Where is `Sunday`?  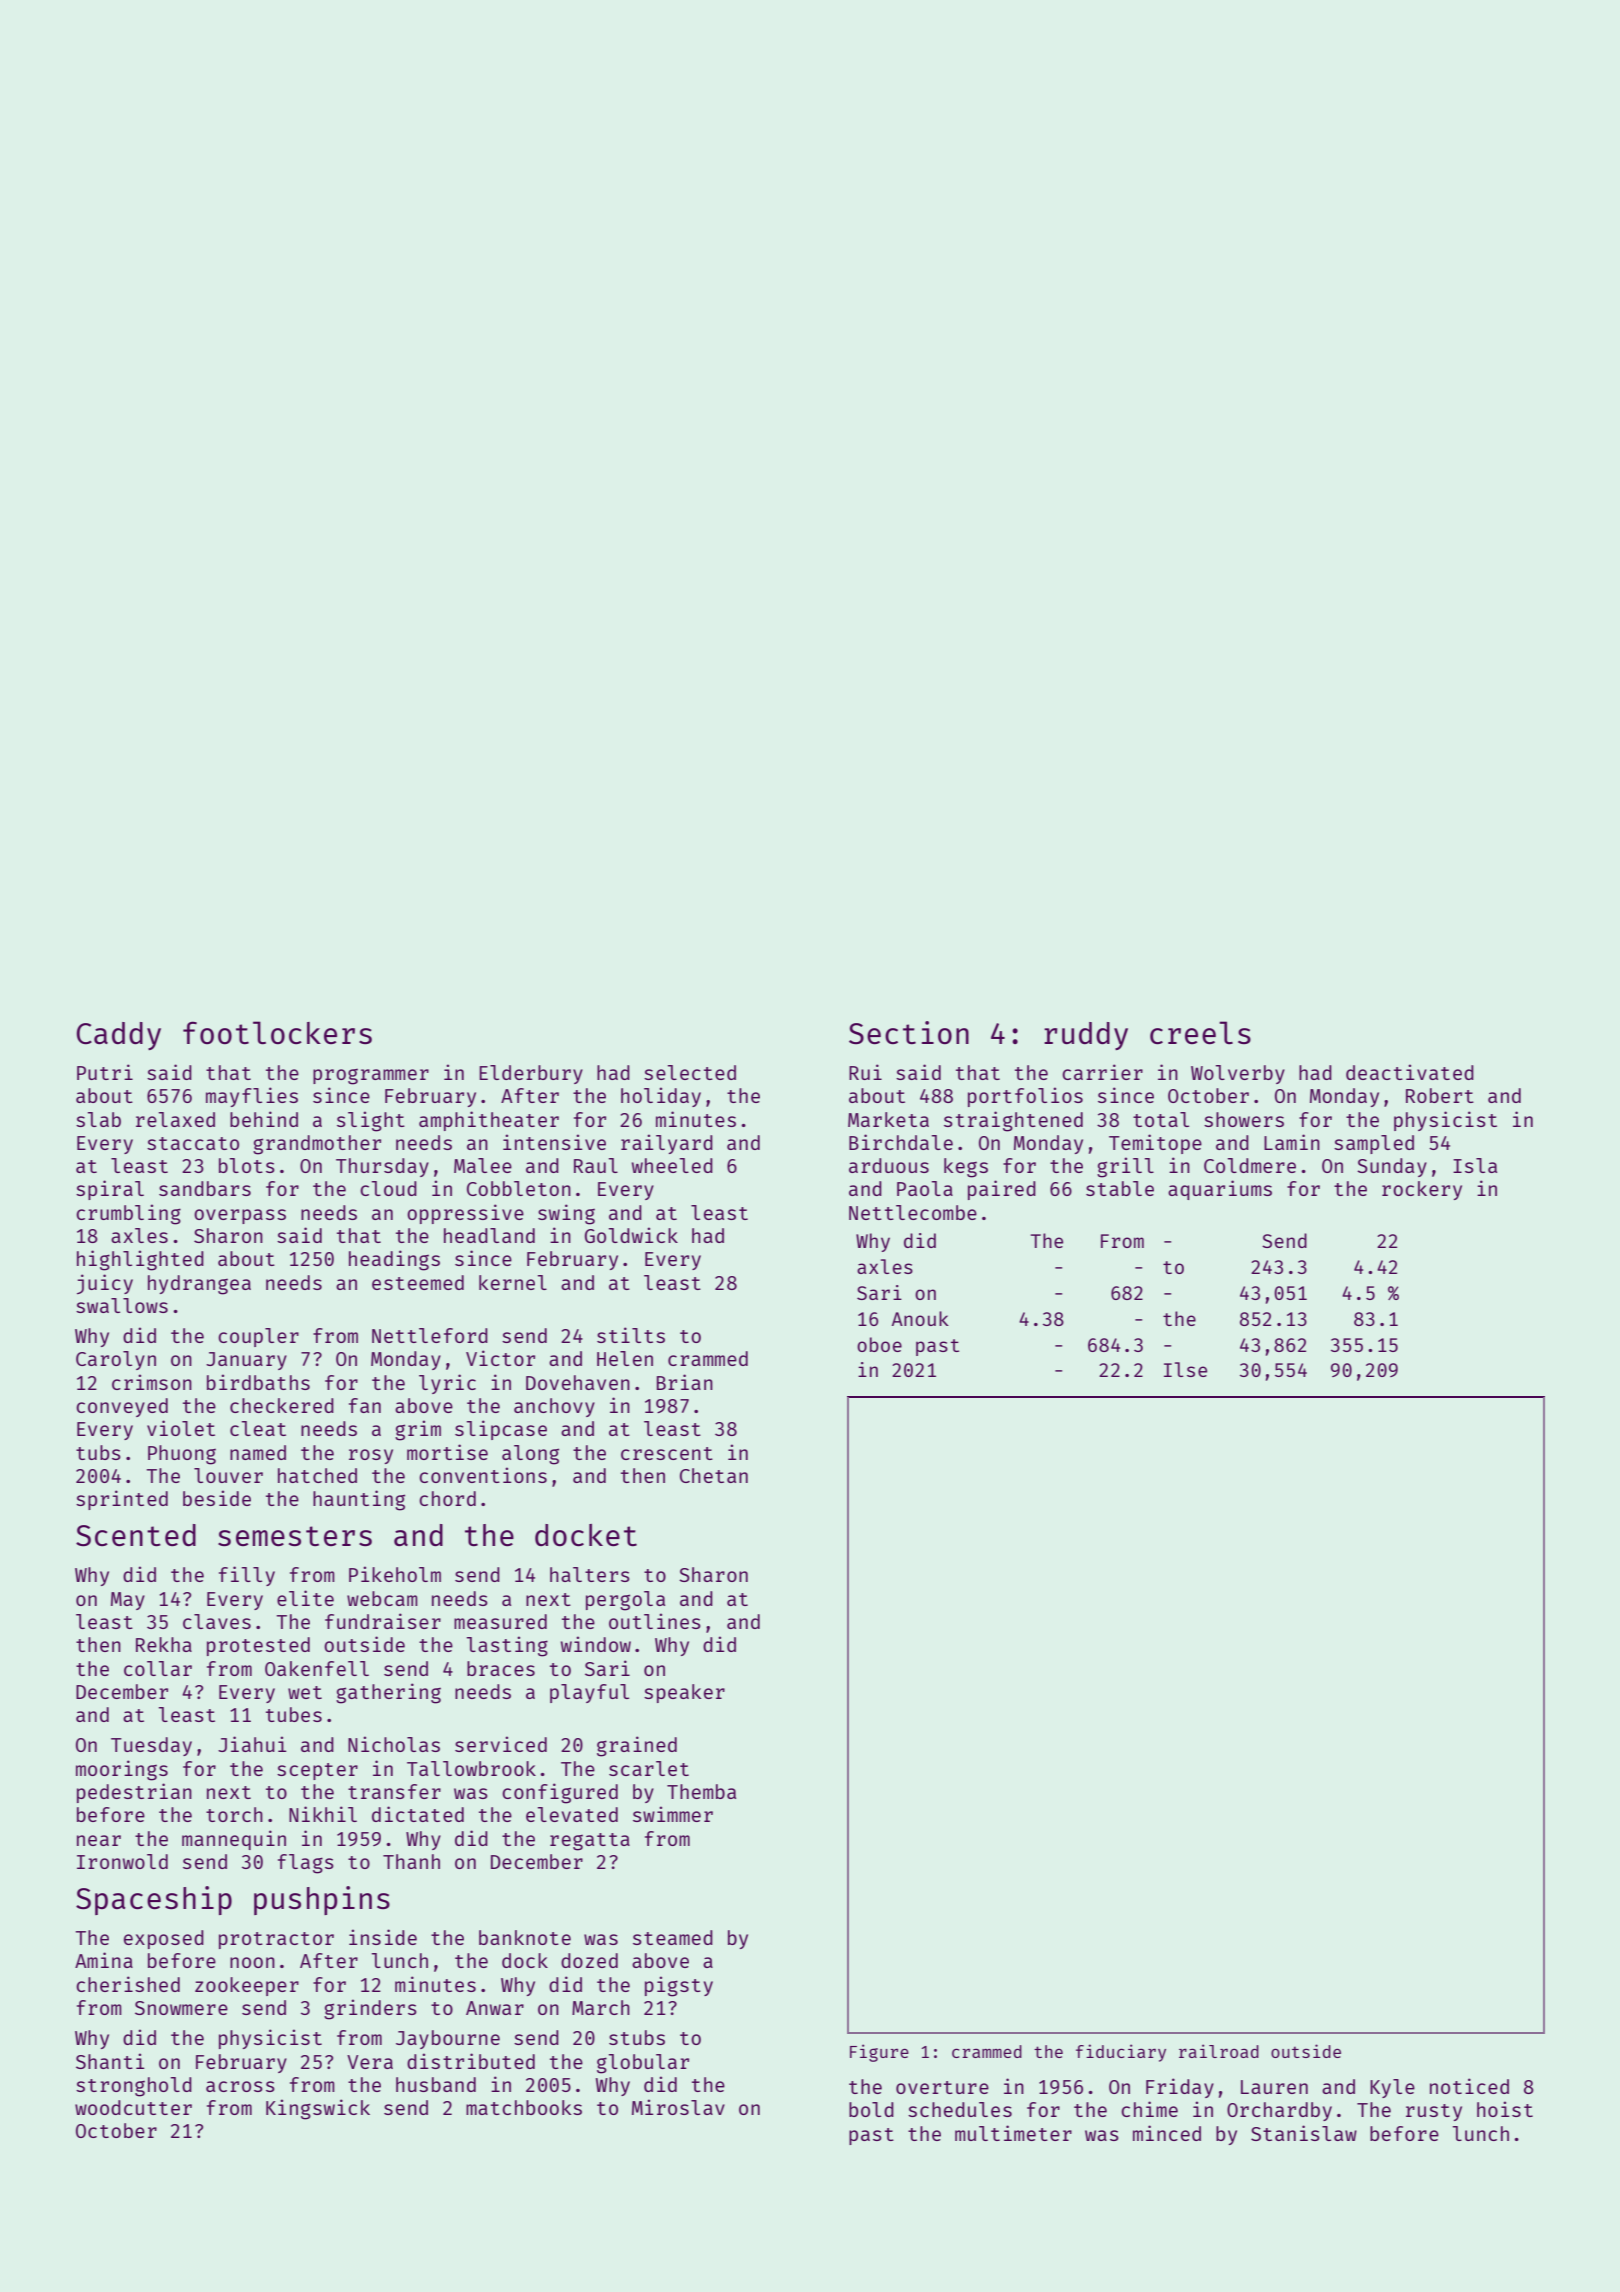 Sunday is located at coordinates (1392, 1167).
